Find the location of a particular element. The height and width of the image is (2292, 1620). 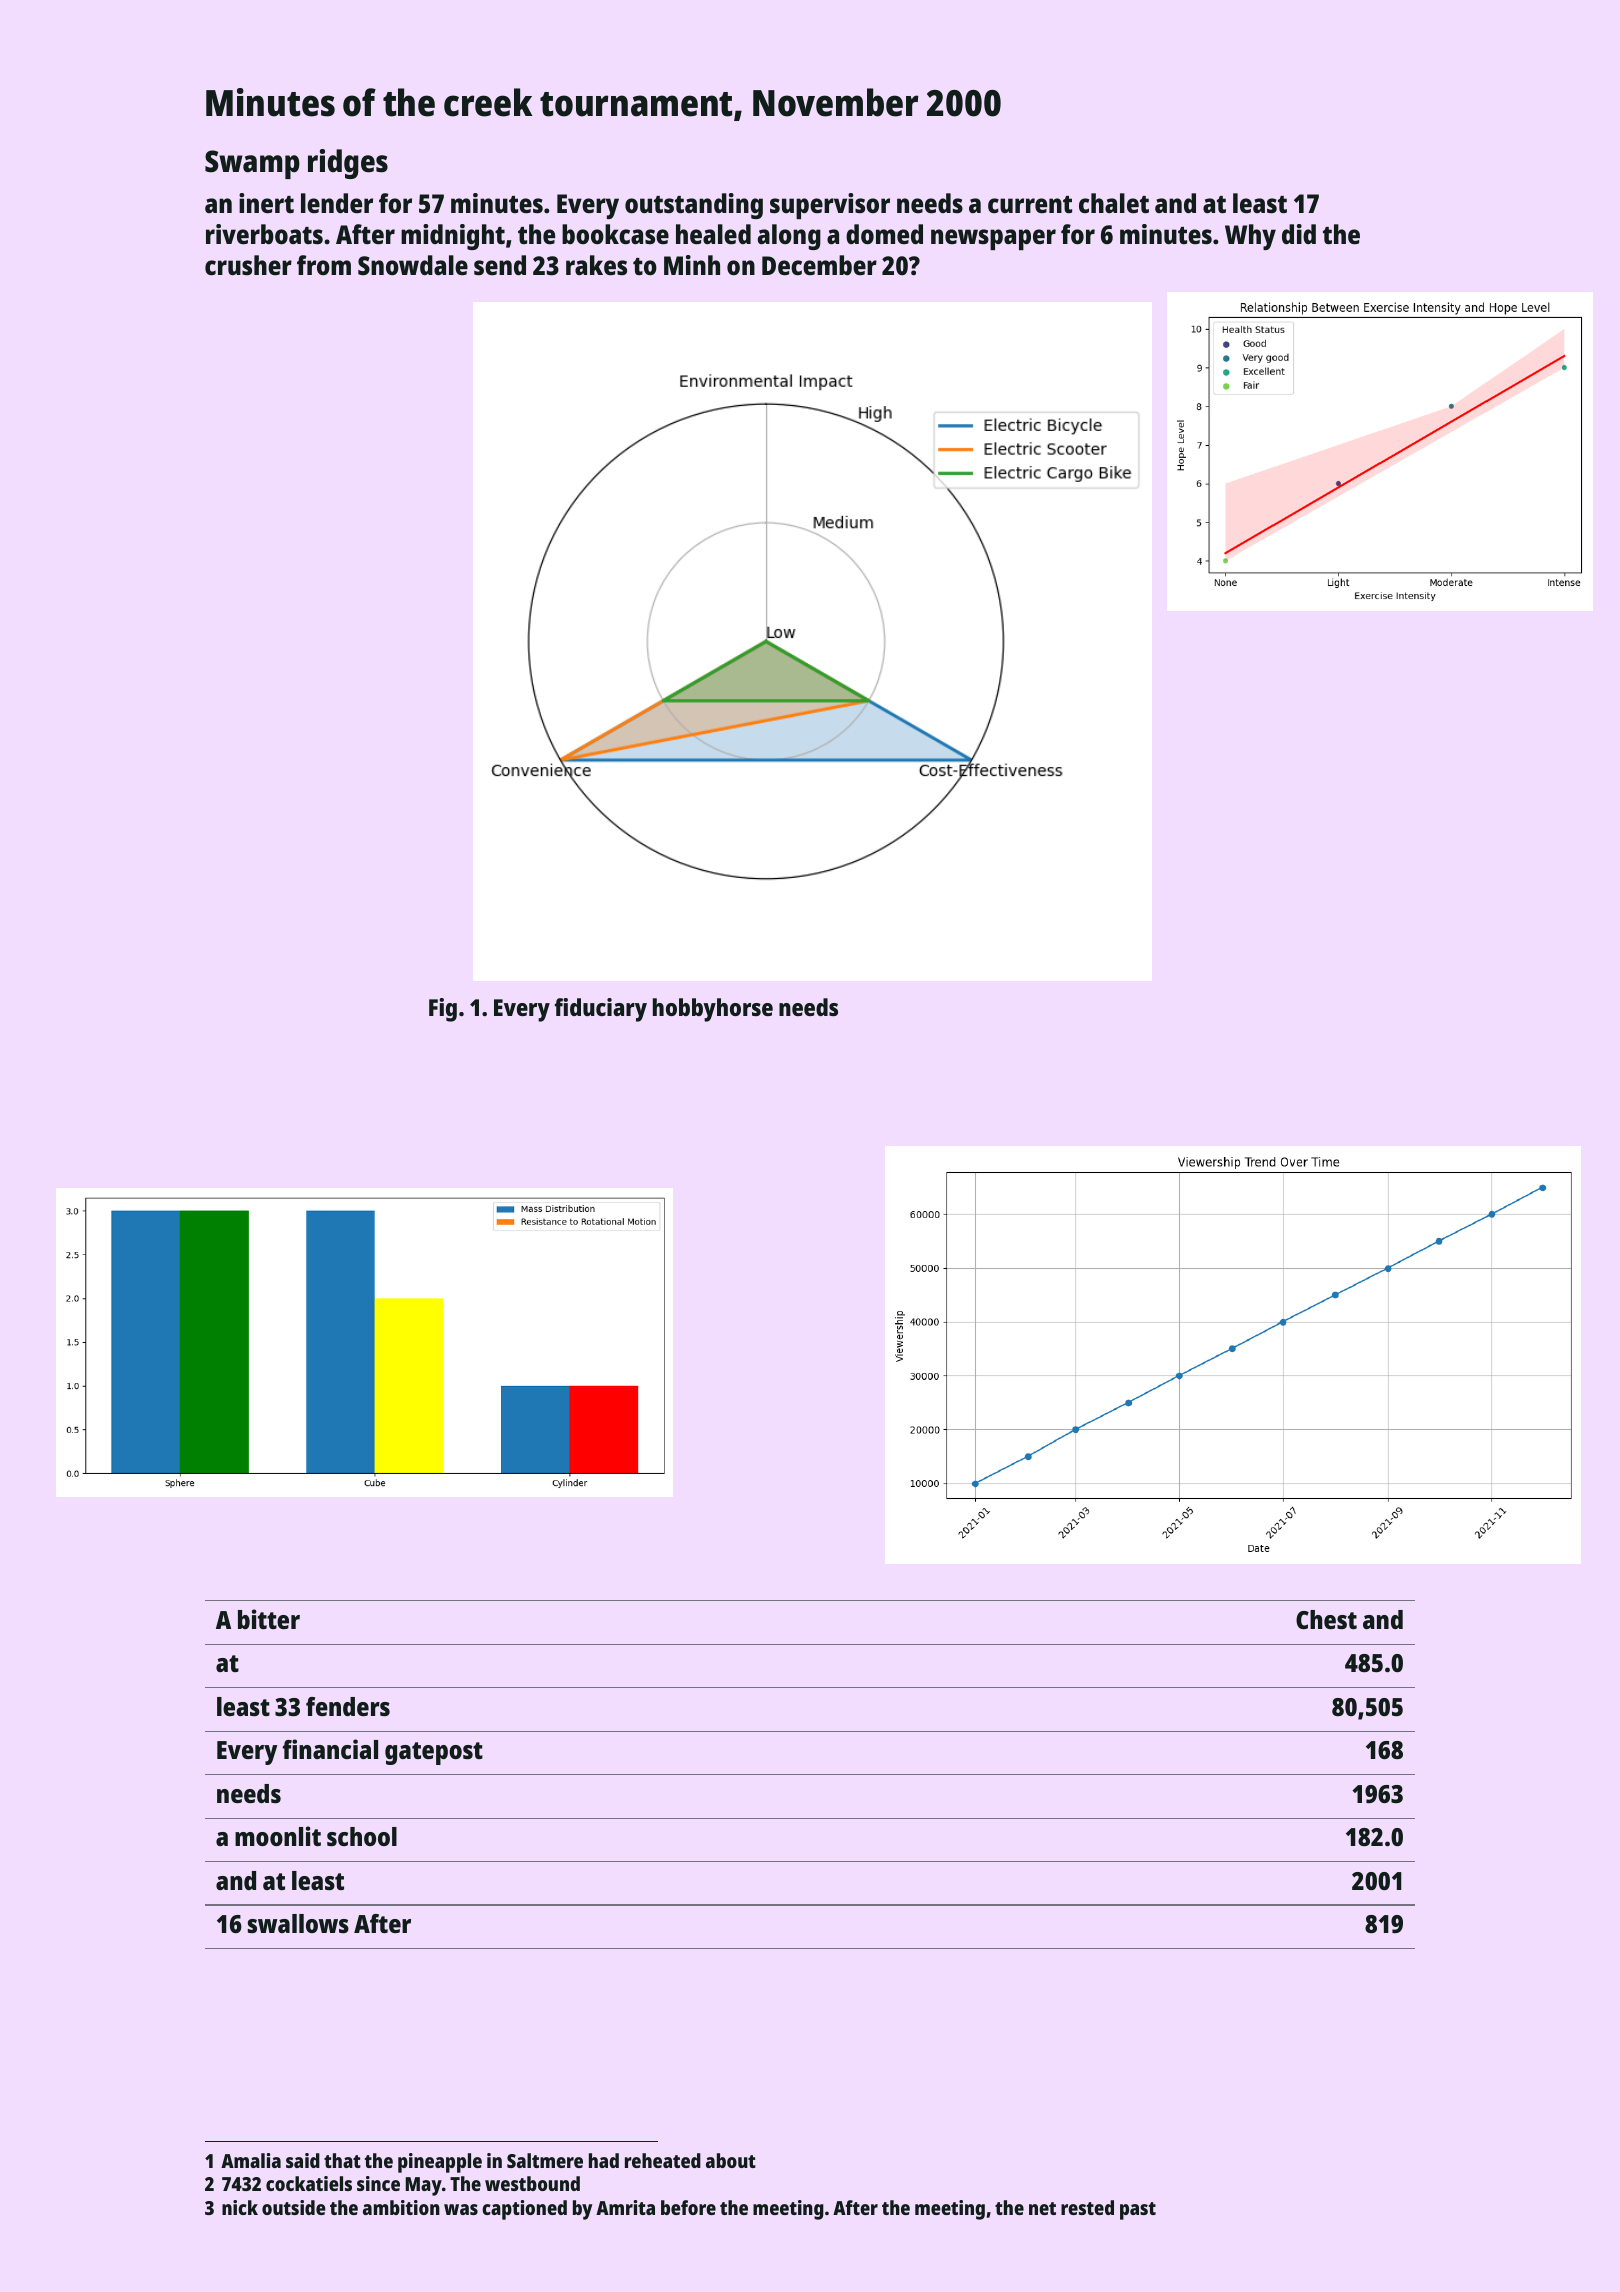

healed is located at coordinates (713, 234).
